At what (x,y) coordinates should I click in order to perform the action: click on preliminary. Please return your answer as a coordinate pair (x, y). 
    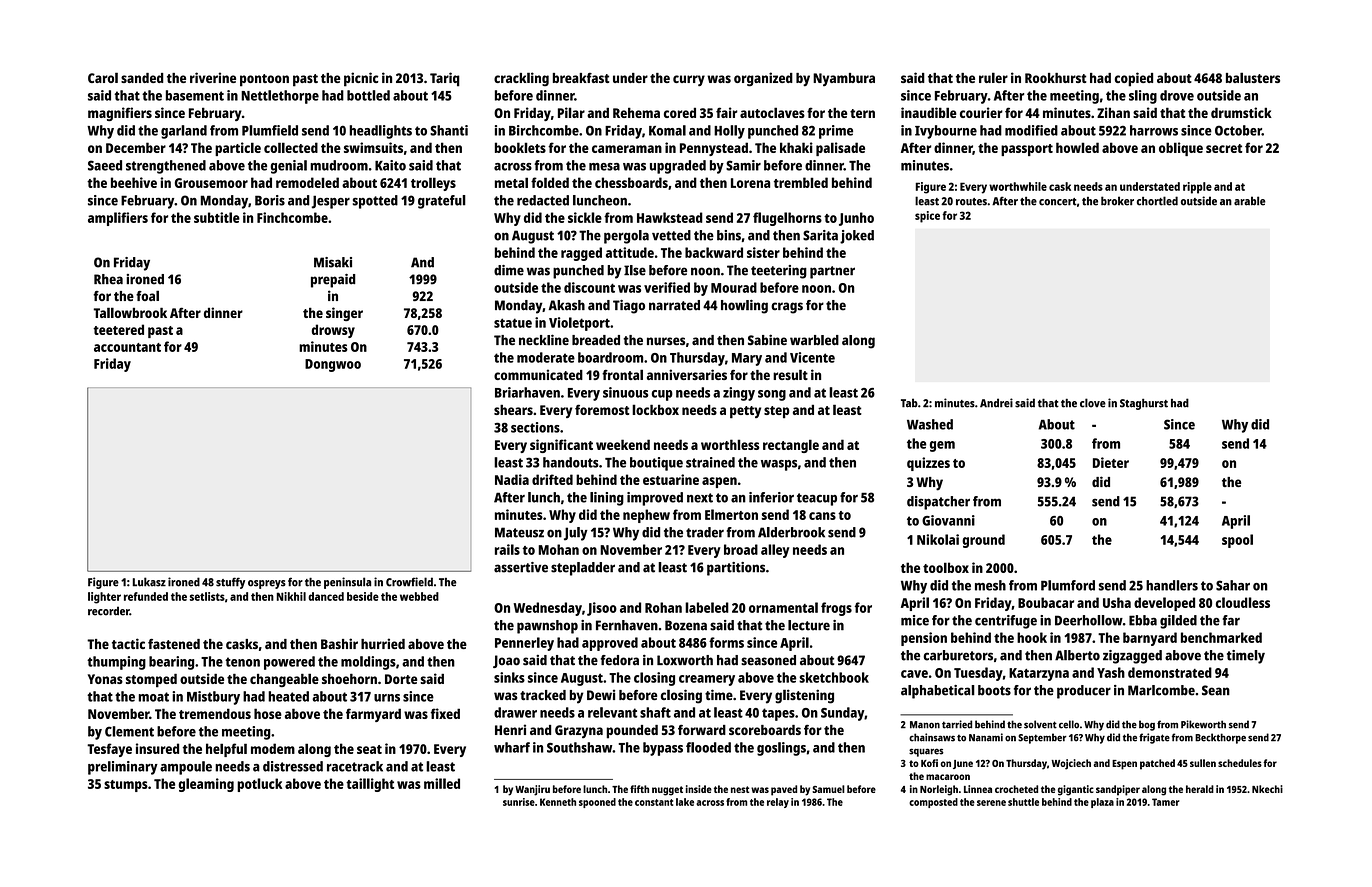
    Looking at the image, I should click on (123, 768).
